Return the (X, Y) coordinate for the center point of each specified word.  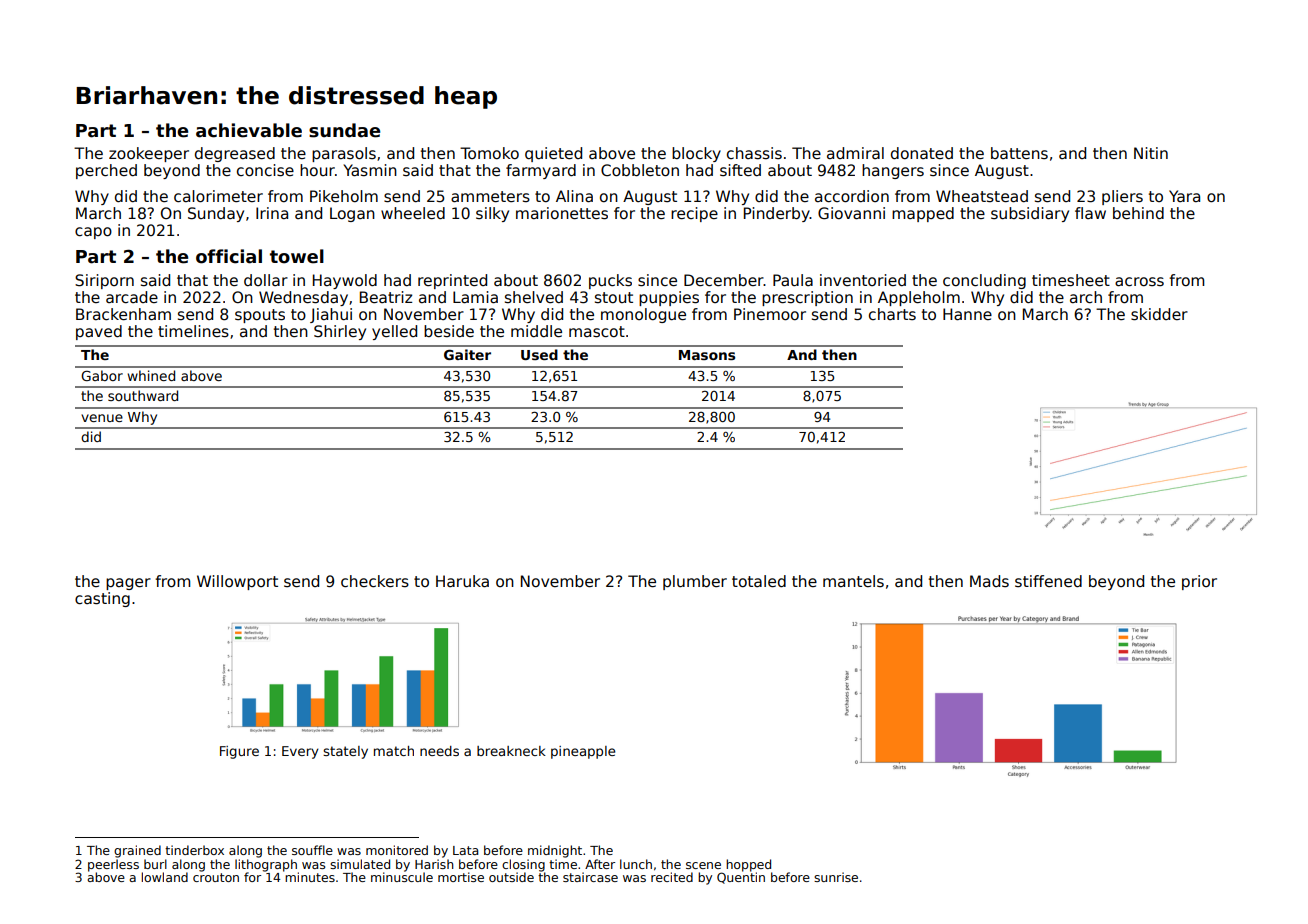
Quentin (741, 878)
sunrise (836, 877)
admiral (855, 153)
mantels (853, 581)
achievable (249, 130)
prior (1199, 582)
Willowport (237, 582)
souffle (312, 850)
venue (102, 418)
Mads (989, 581)
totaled (759, 581)
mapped (923, 214)
